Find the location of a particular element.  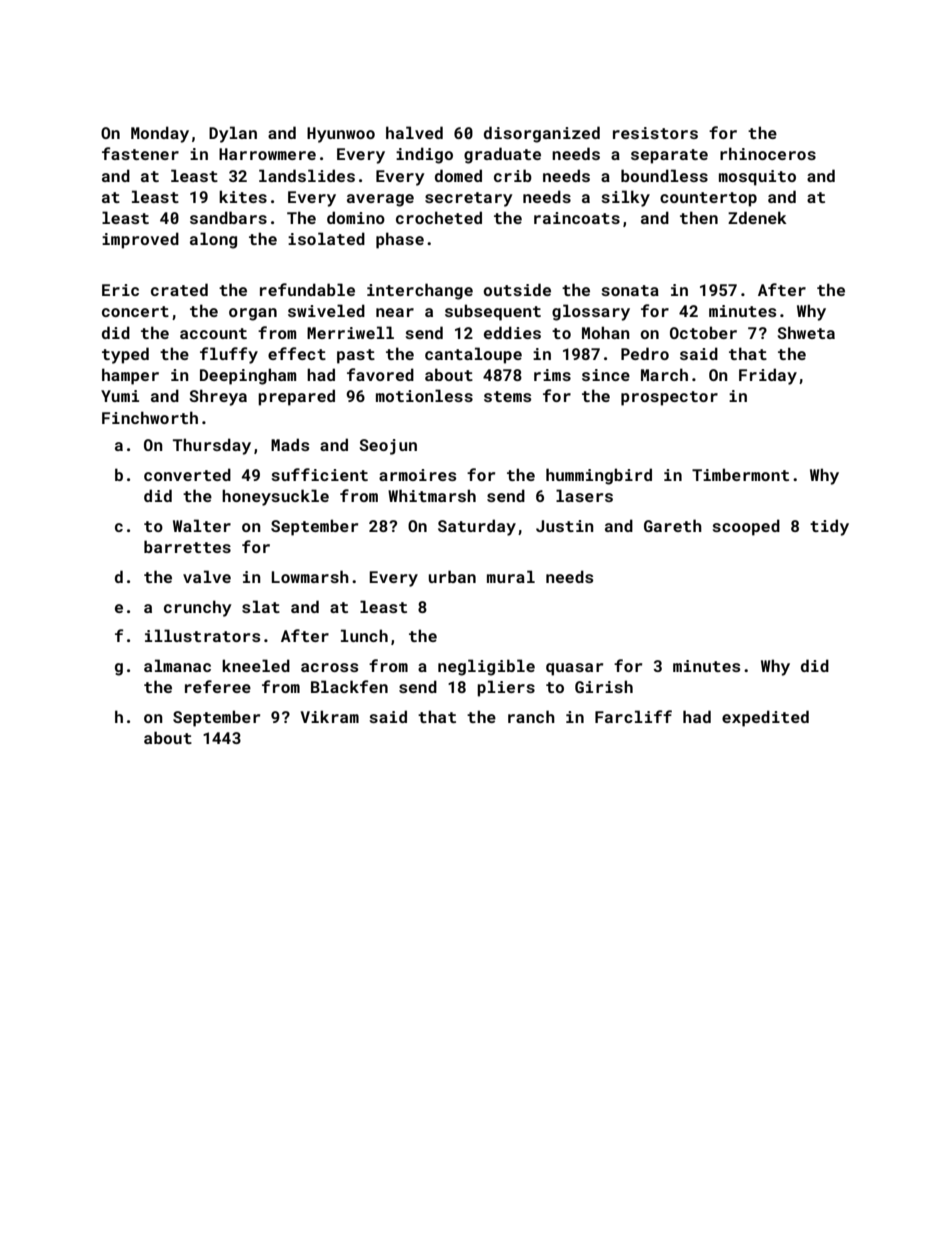

expedited is located at coordinates (765, 718).
